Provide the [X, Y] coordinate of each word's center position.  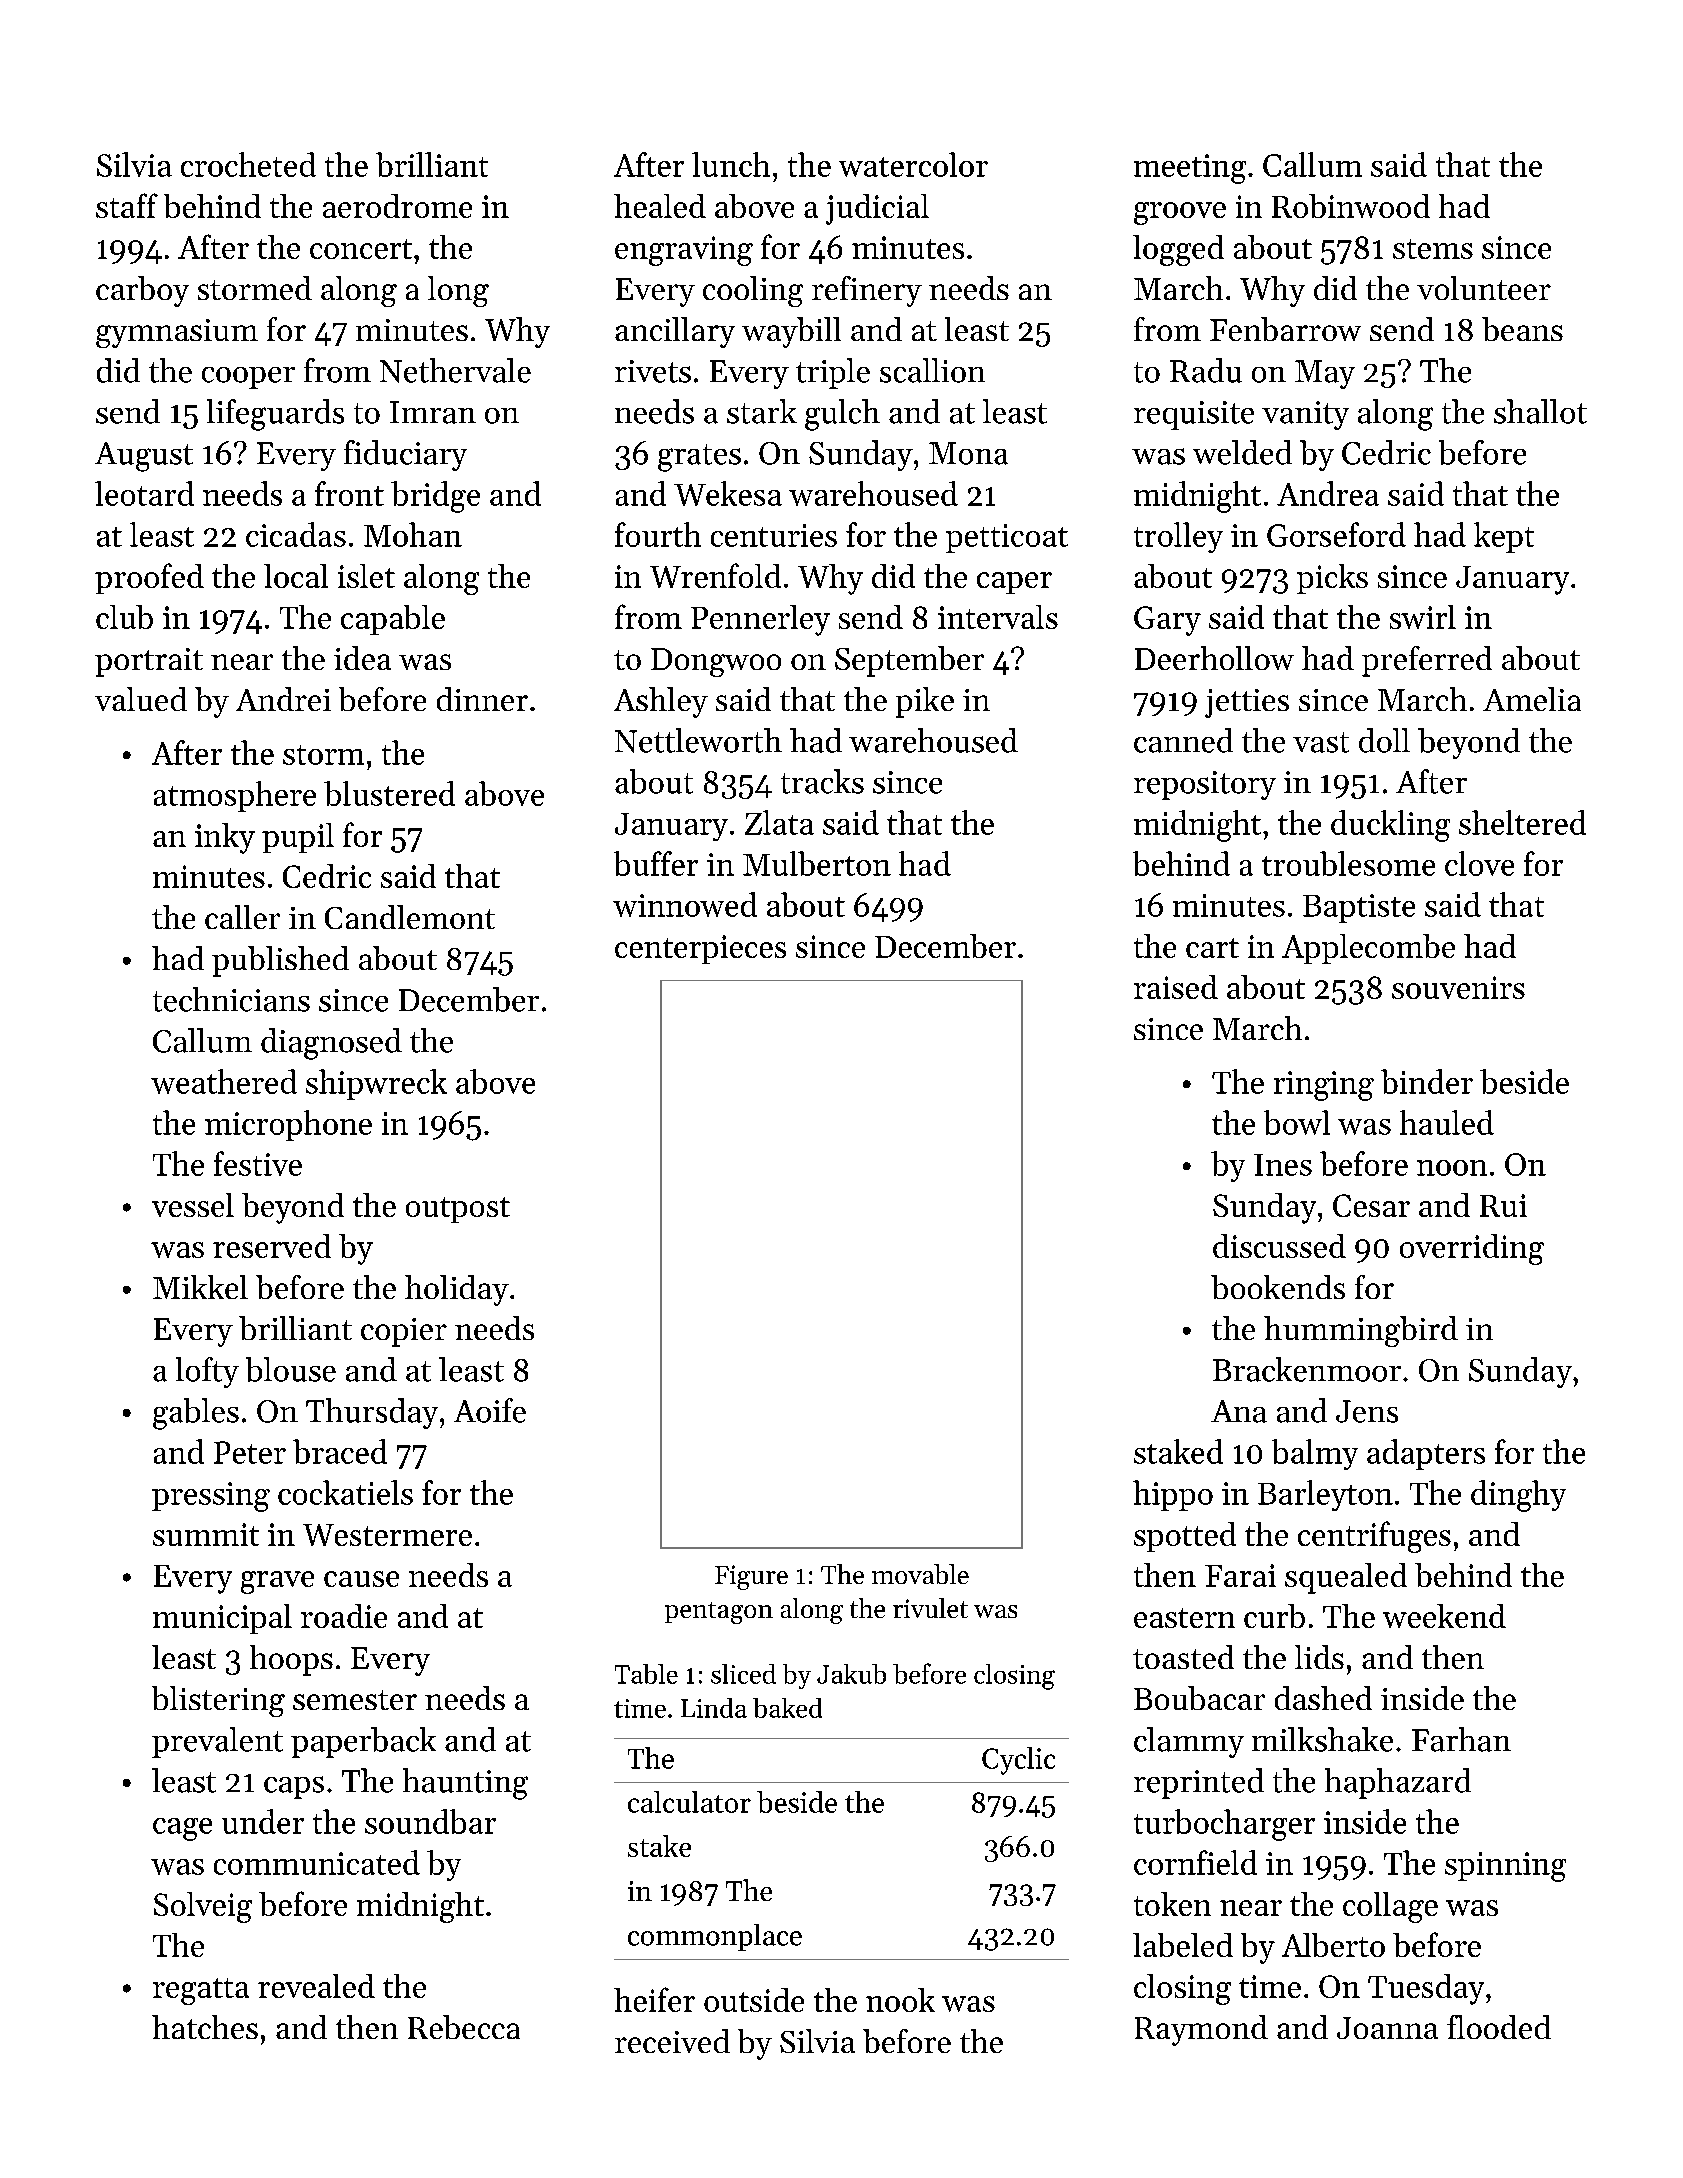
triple [833, 373]
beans [1522, 329]
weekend [1444, 1616]
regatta [201, 1991]
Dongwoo [716, 662]
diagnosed [331, 1044]
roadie [344, 1616]
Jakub [851, 1674]
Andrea [1328, 493]
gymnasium [177, 333]
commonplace [715, 1937]
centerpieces [700, 949]
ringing [1324, 1086]
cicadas [296, 534]
